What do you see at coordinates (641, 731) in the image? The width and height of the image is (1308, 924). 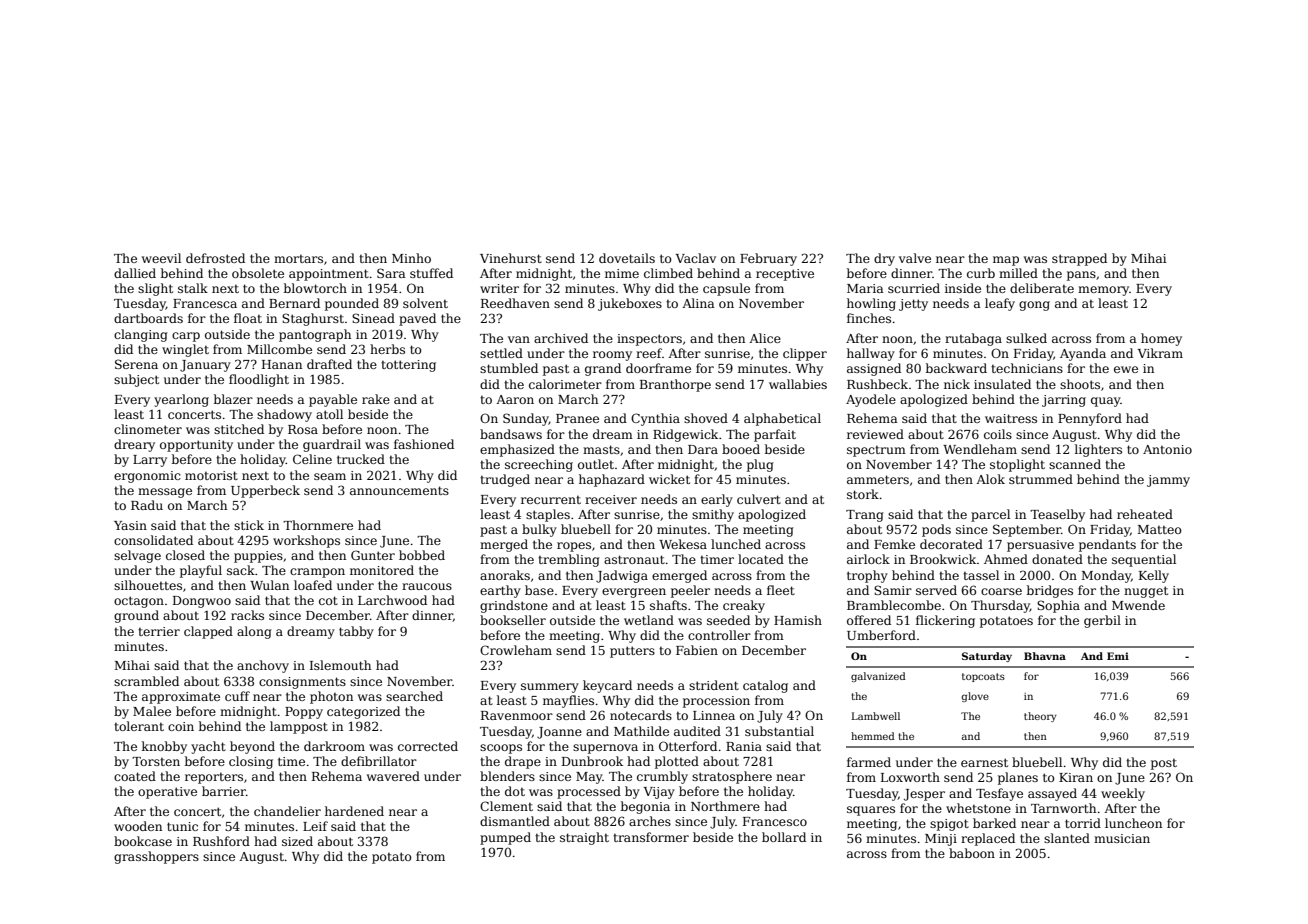 I see `Mathilde` at bounding box center [641, 731].
